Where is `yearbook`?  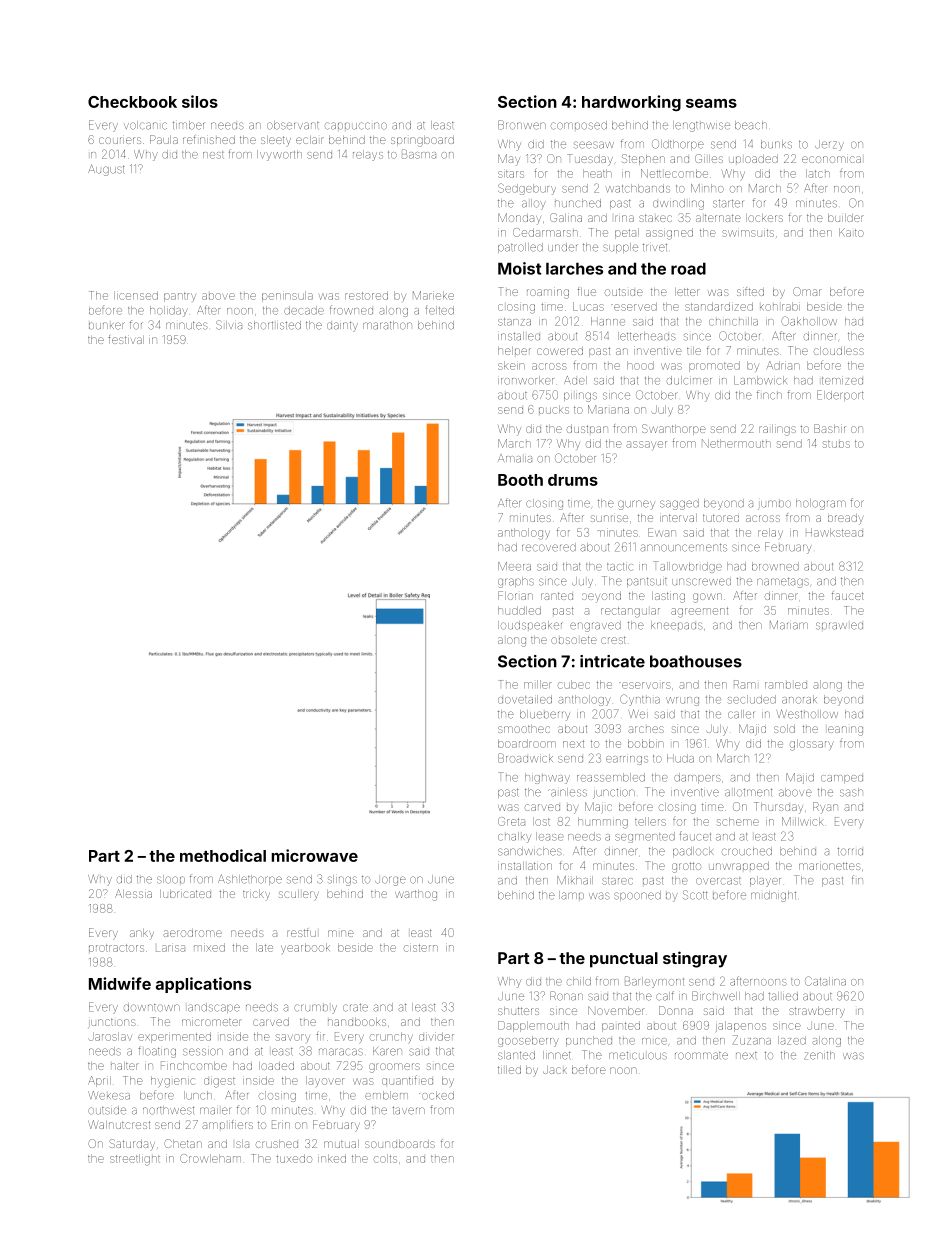 yearbook is located at coordinates (305, 948).
